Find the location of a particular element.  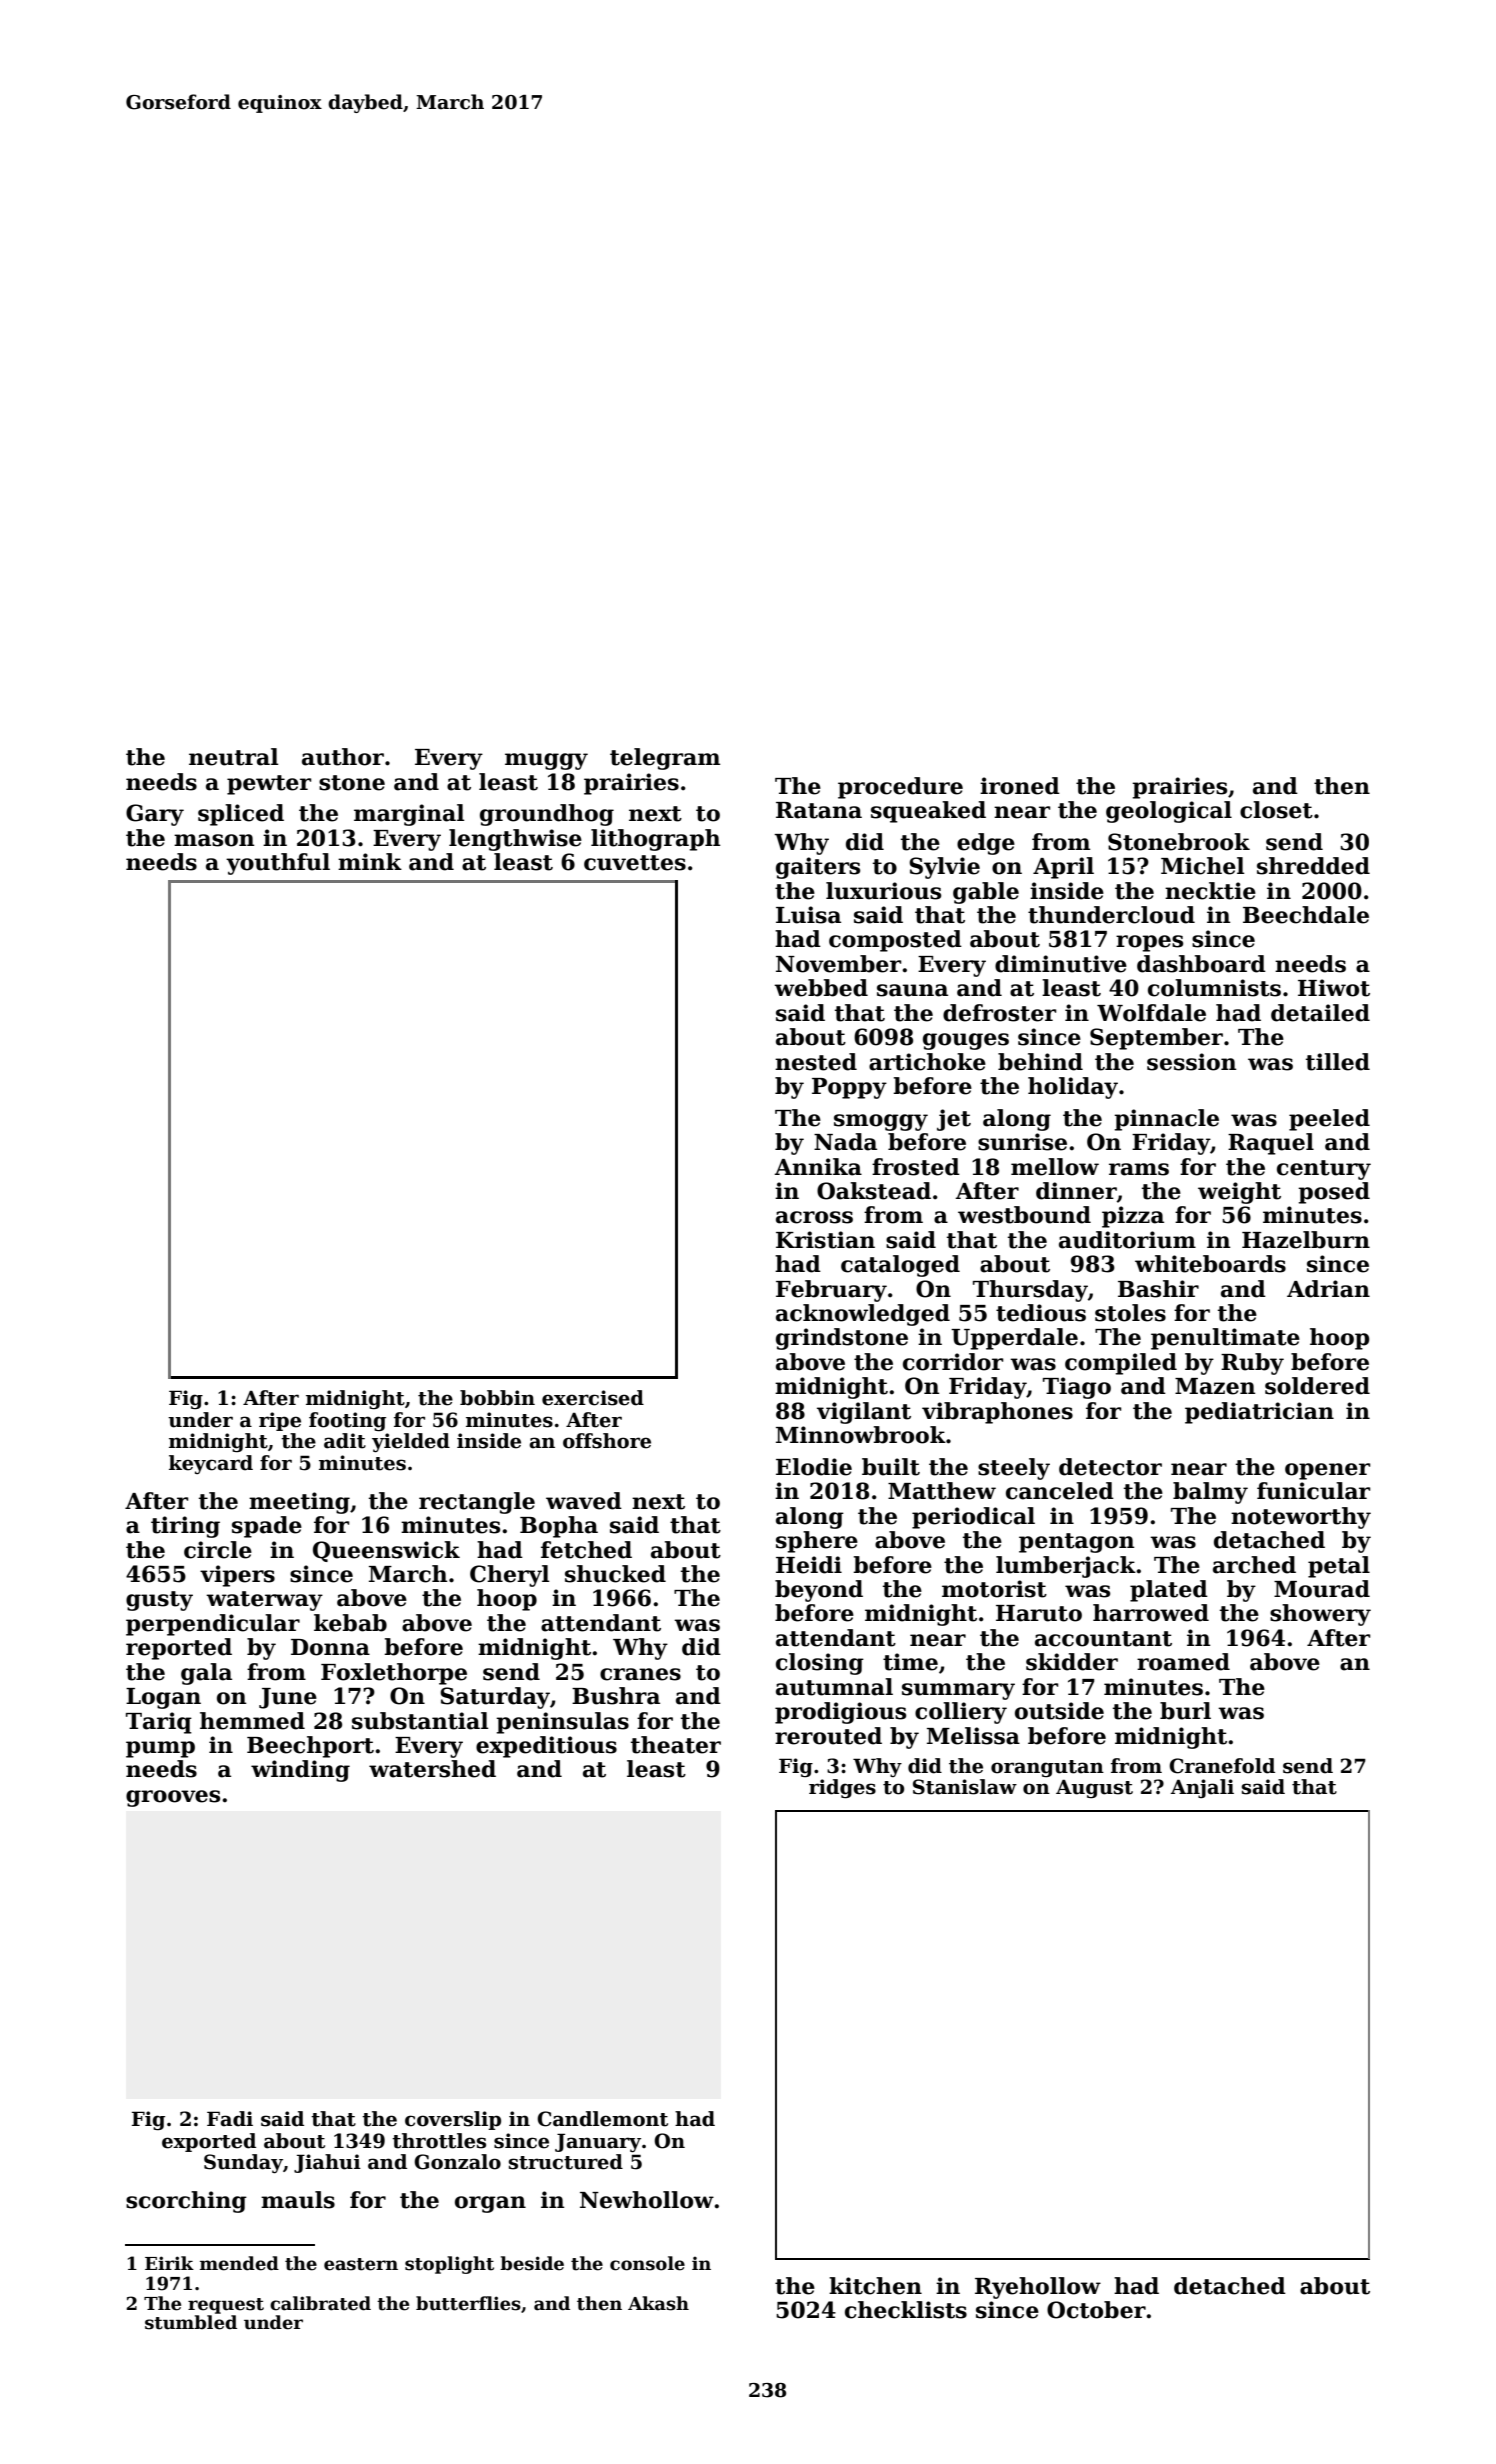

ripe is located at coordinates (280, 1421).
